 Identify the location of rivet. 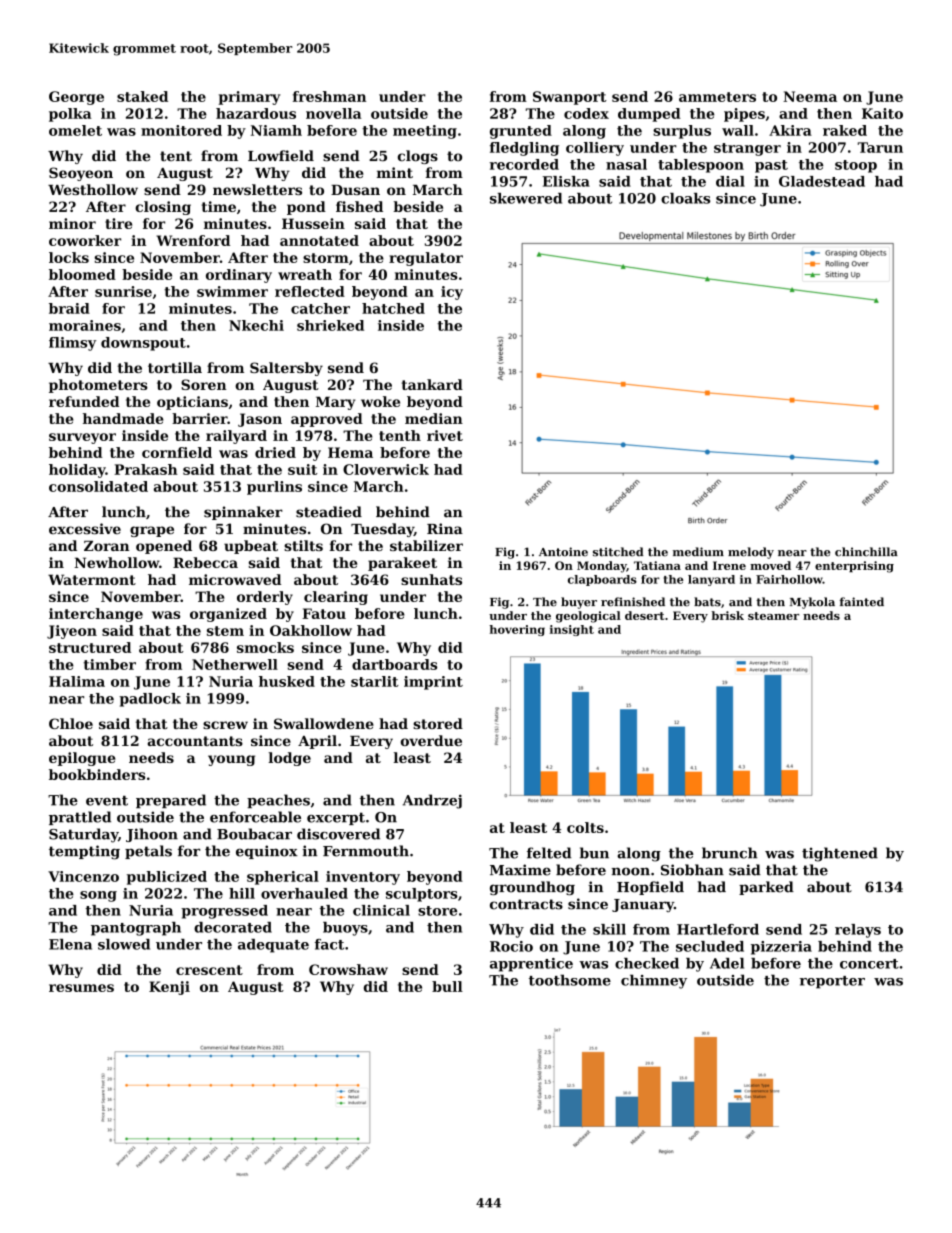
(445, 435).
